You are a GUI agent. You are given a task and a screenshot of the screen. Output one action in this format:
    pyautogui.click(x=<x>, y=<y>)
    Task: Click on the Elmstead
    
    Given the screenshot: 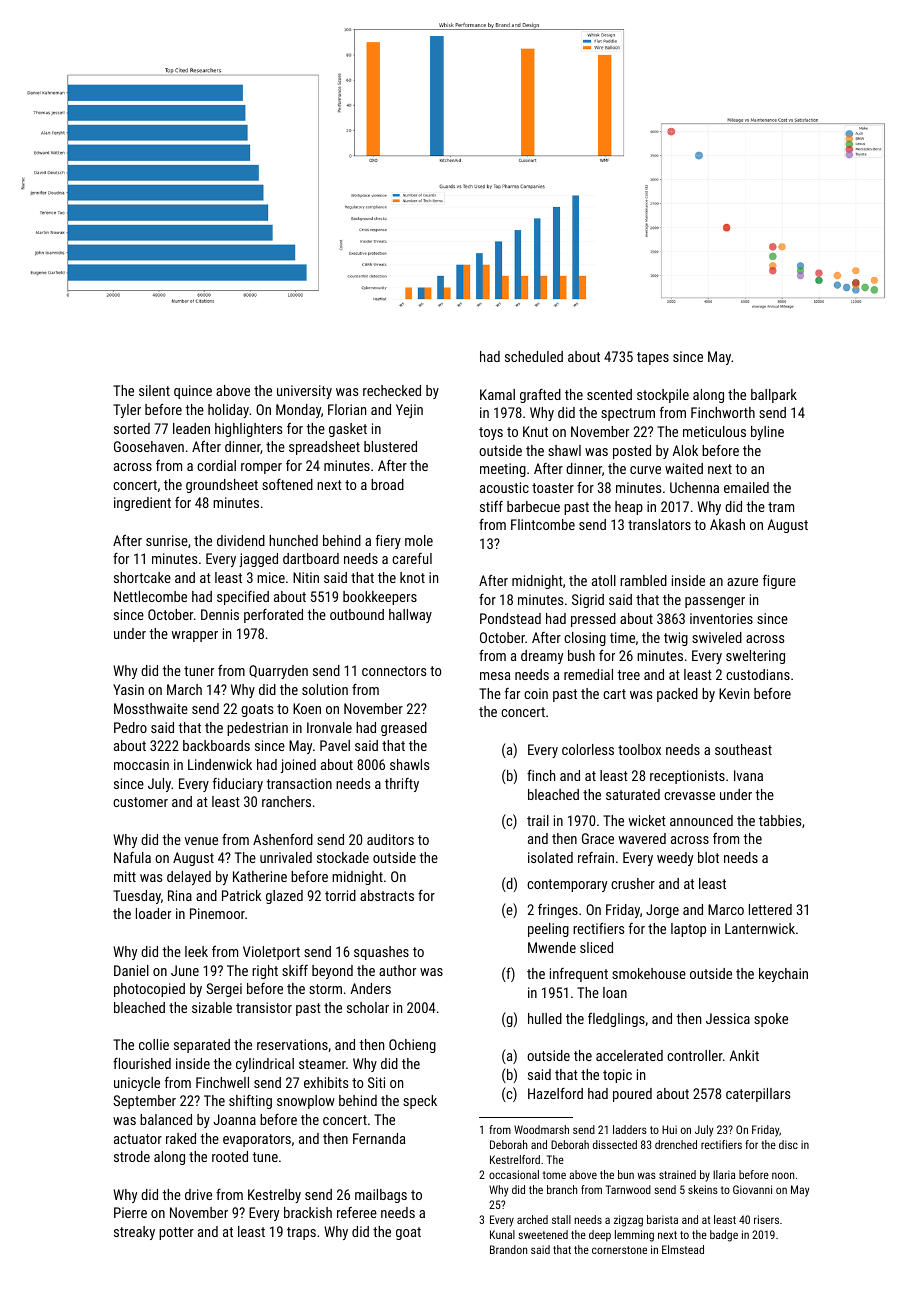 What is the action you would take?
    pyautogui.click(x=683, y=1249)
